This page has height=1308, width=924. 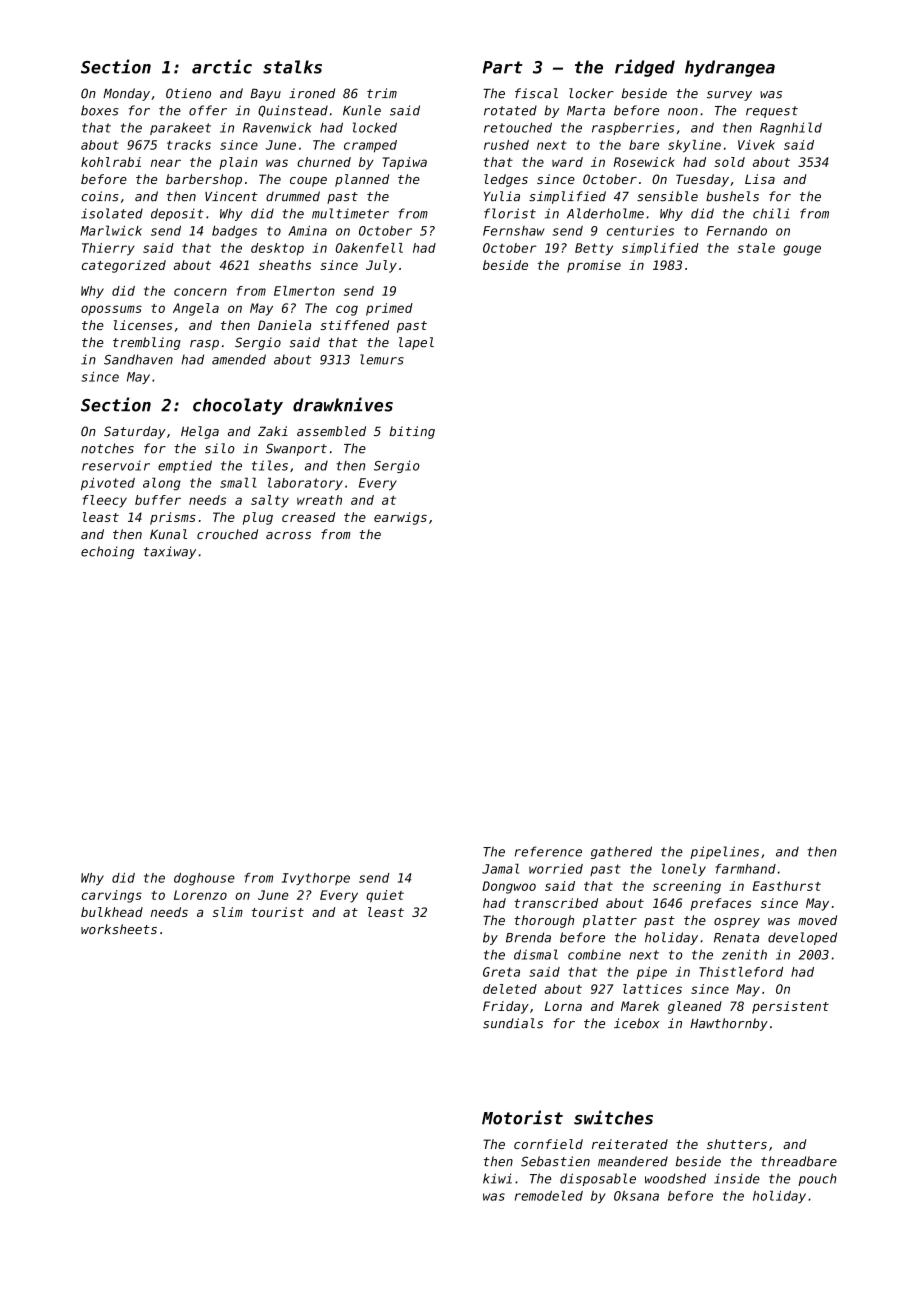 What do you see at coordinates (204, 879) in the page?
I see `doghouse` at bounding box center [204, 879].
